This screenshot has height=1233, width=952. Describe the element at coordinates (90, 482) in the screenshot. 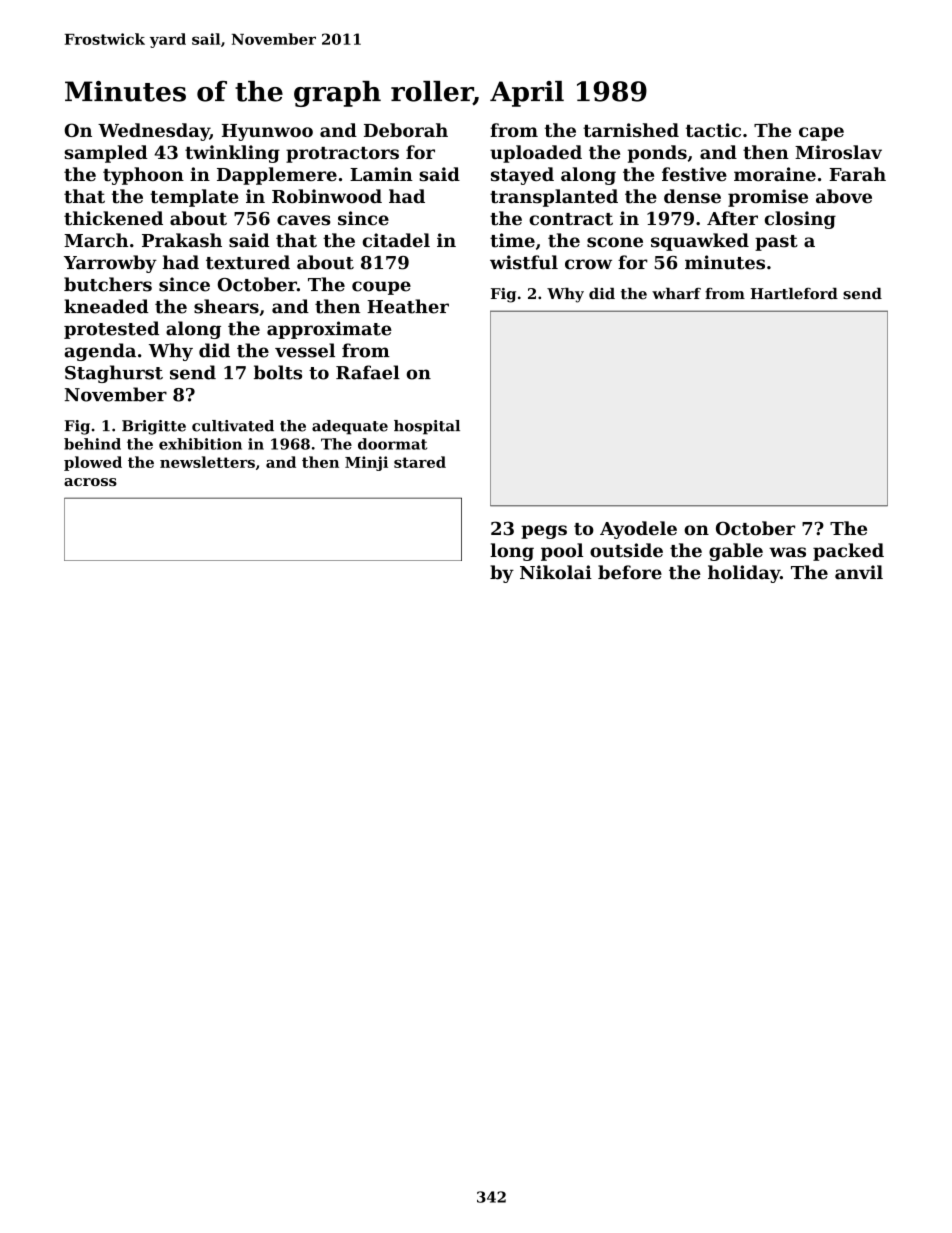

I see `across` at that location.
